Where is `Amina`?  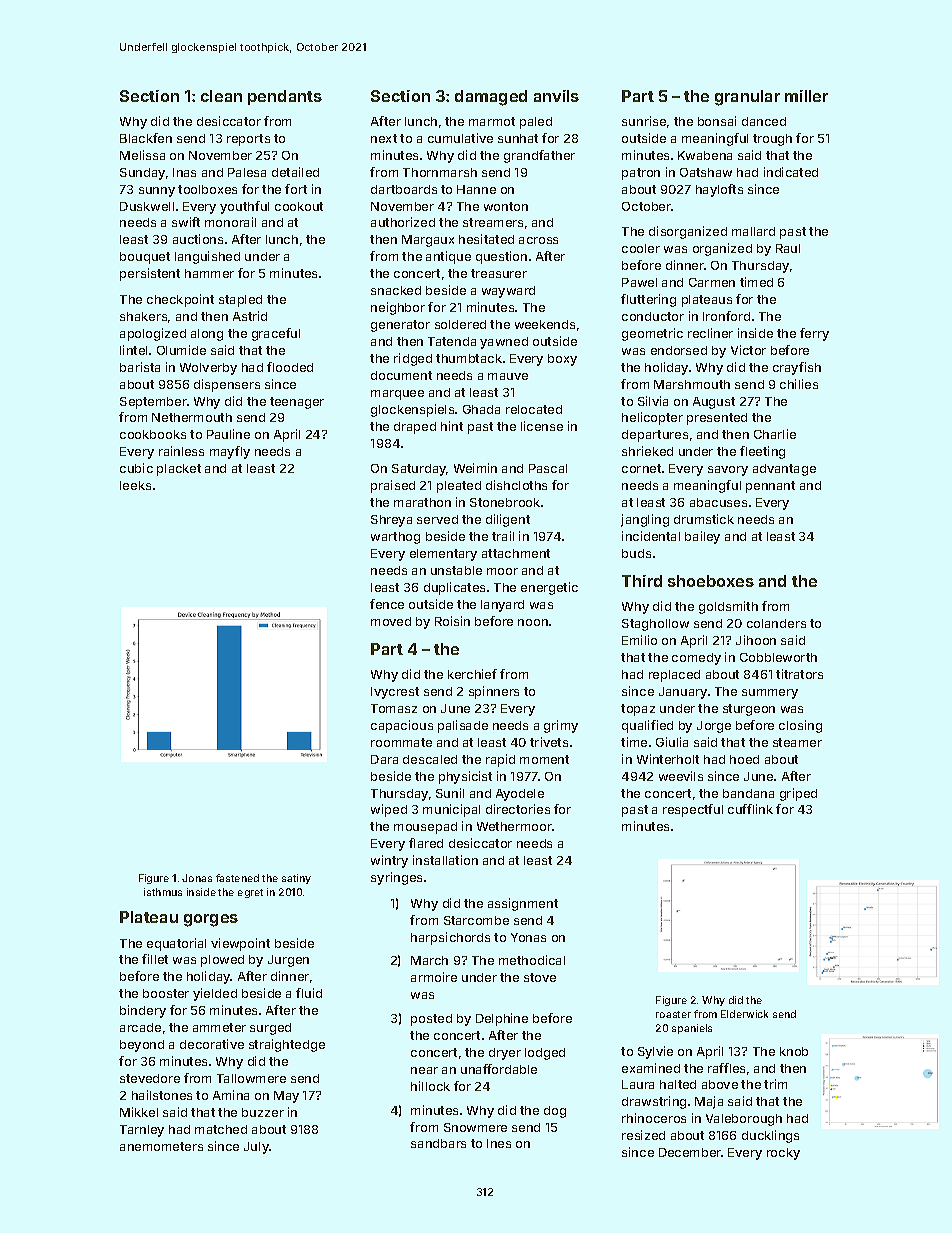 Amina is located at coordinates (231, 1095).
